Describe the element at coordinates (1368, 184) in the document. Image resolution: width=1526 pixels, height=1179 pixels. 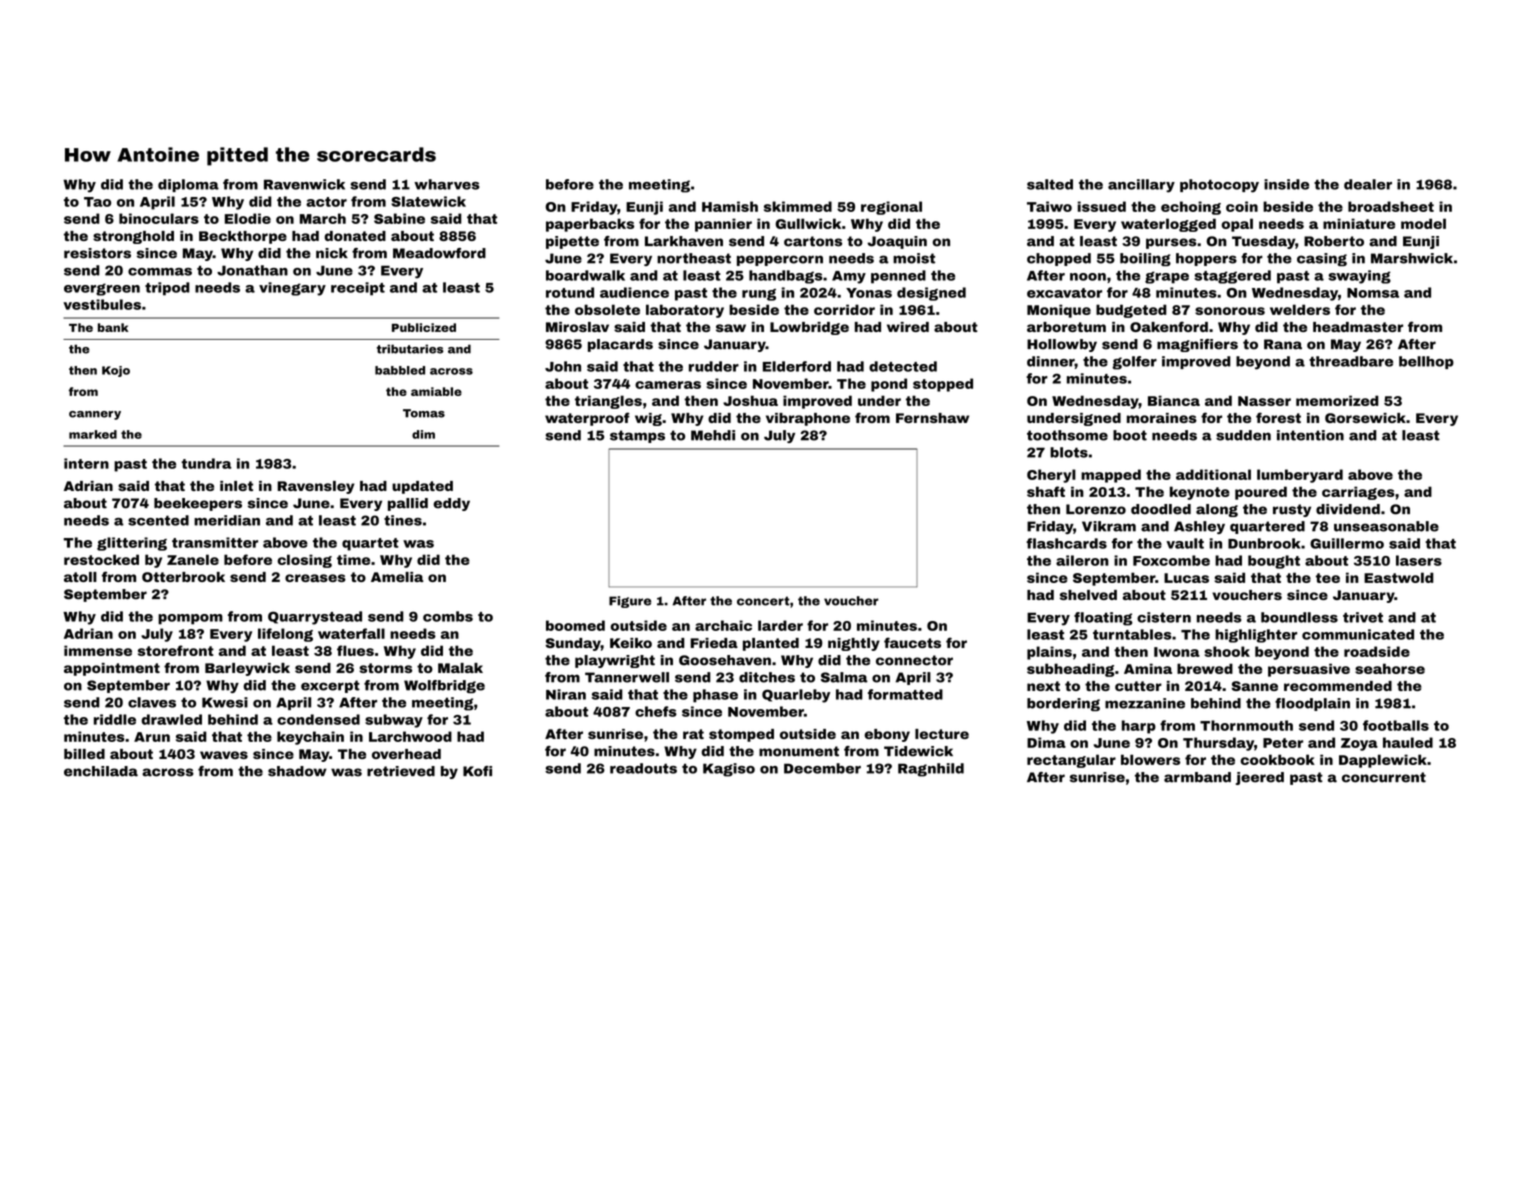
I see `dealer` at that location.
